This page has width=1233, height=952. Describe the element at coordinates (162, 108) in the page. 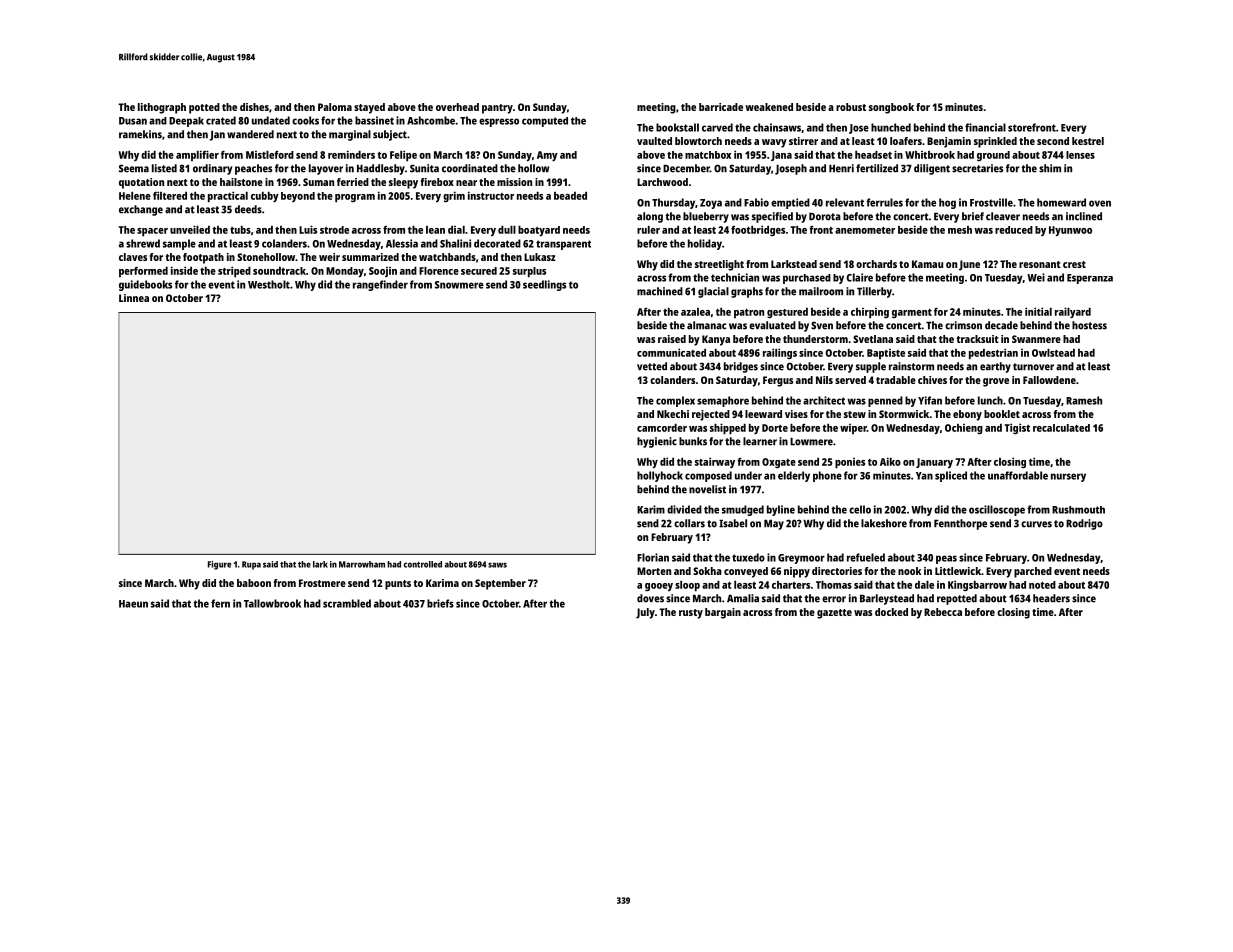

I see `lithograph` at that location.
